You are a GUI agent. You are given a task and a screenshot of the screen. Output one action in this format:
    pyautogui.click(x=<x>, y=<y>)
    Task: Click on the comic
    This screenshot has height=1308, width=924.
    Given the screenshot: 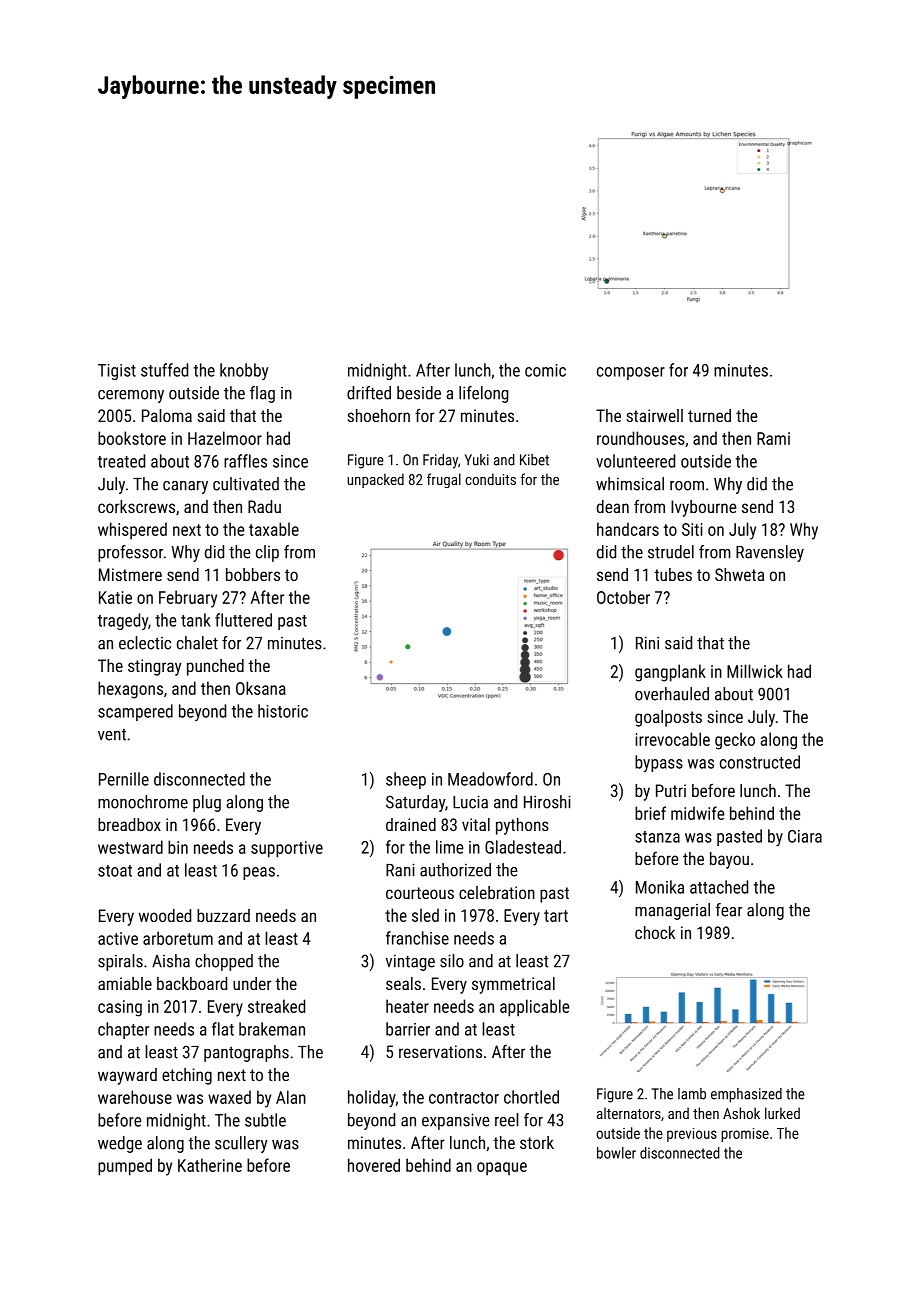 What is the action you would take?
    pyautogui.click(x=545, y=370)
